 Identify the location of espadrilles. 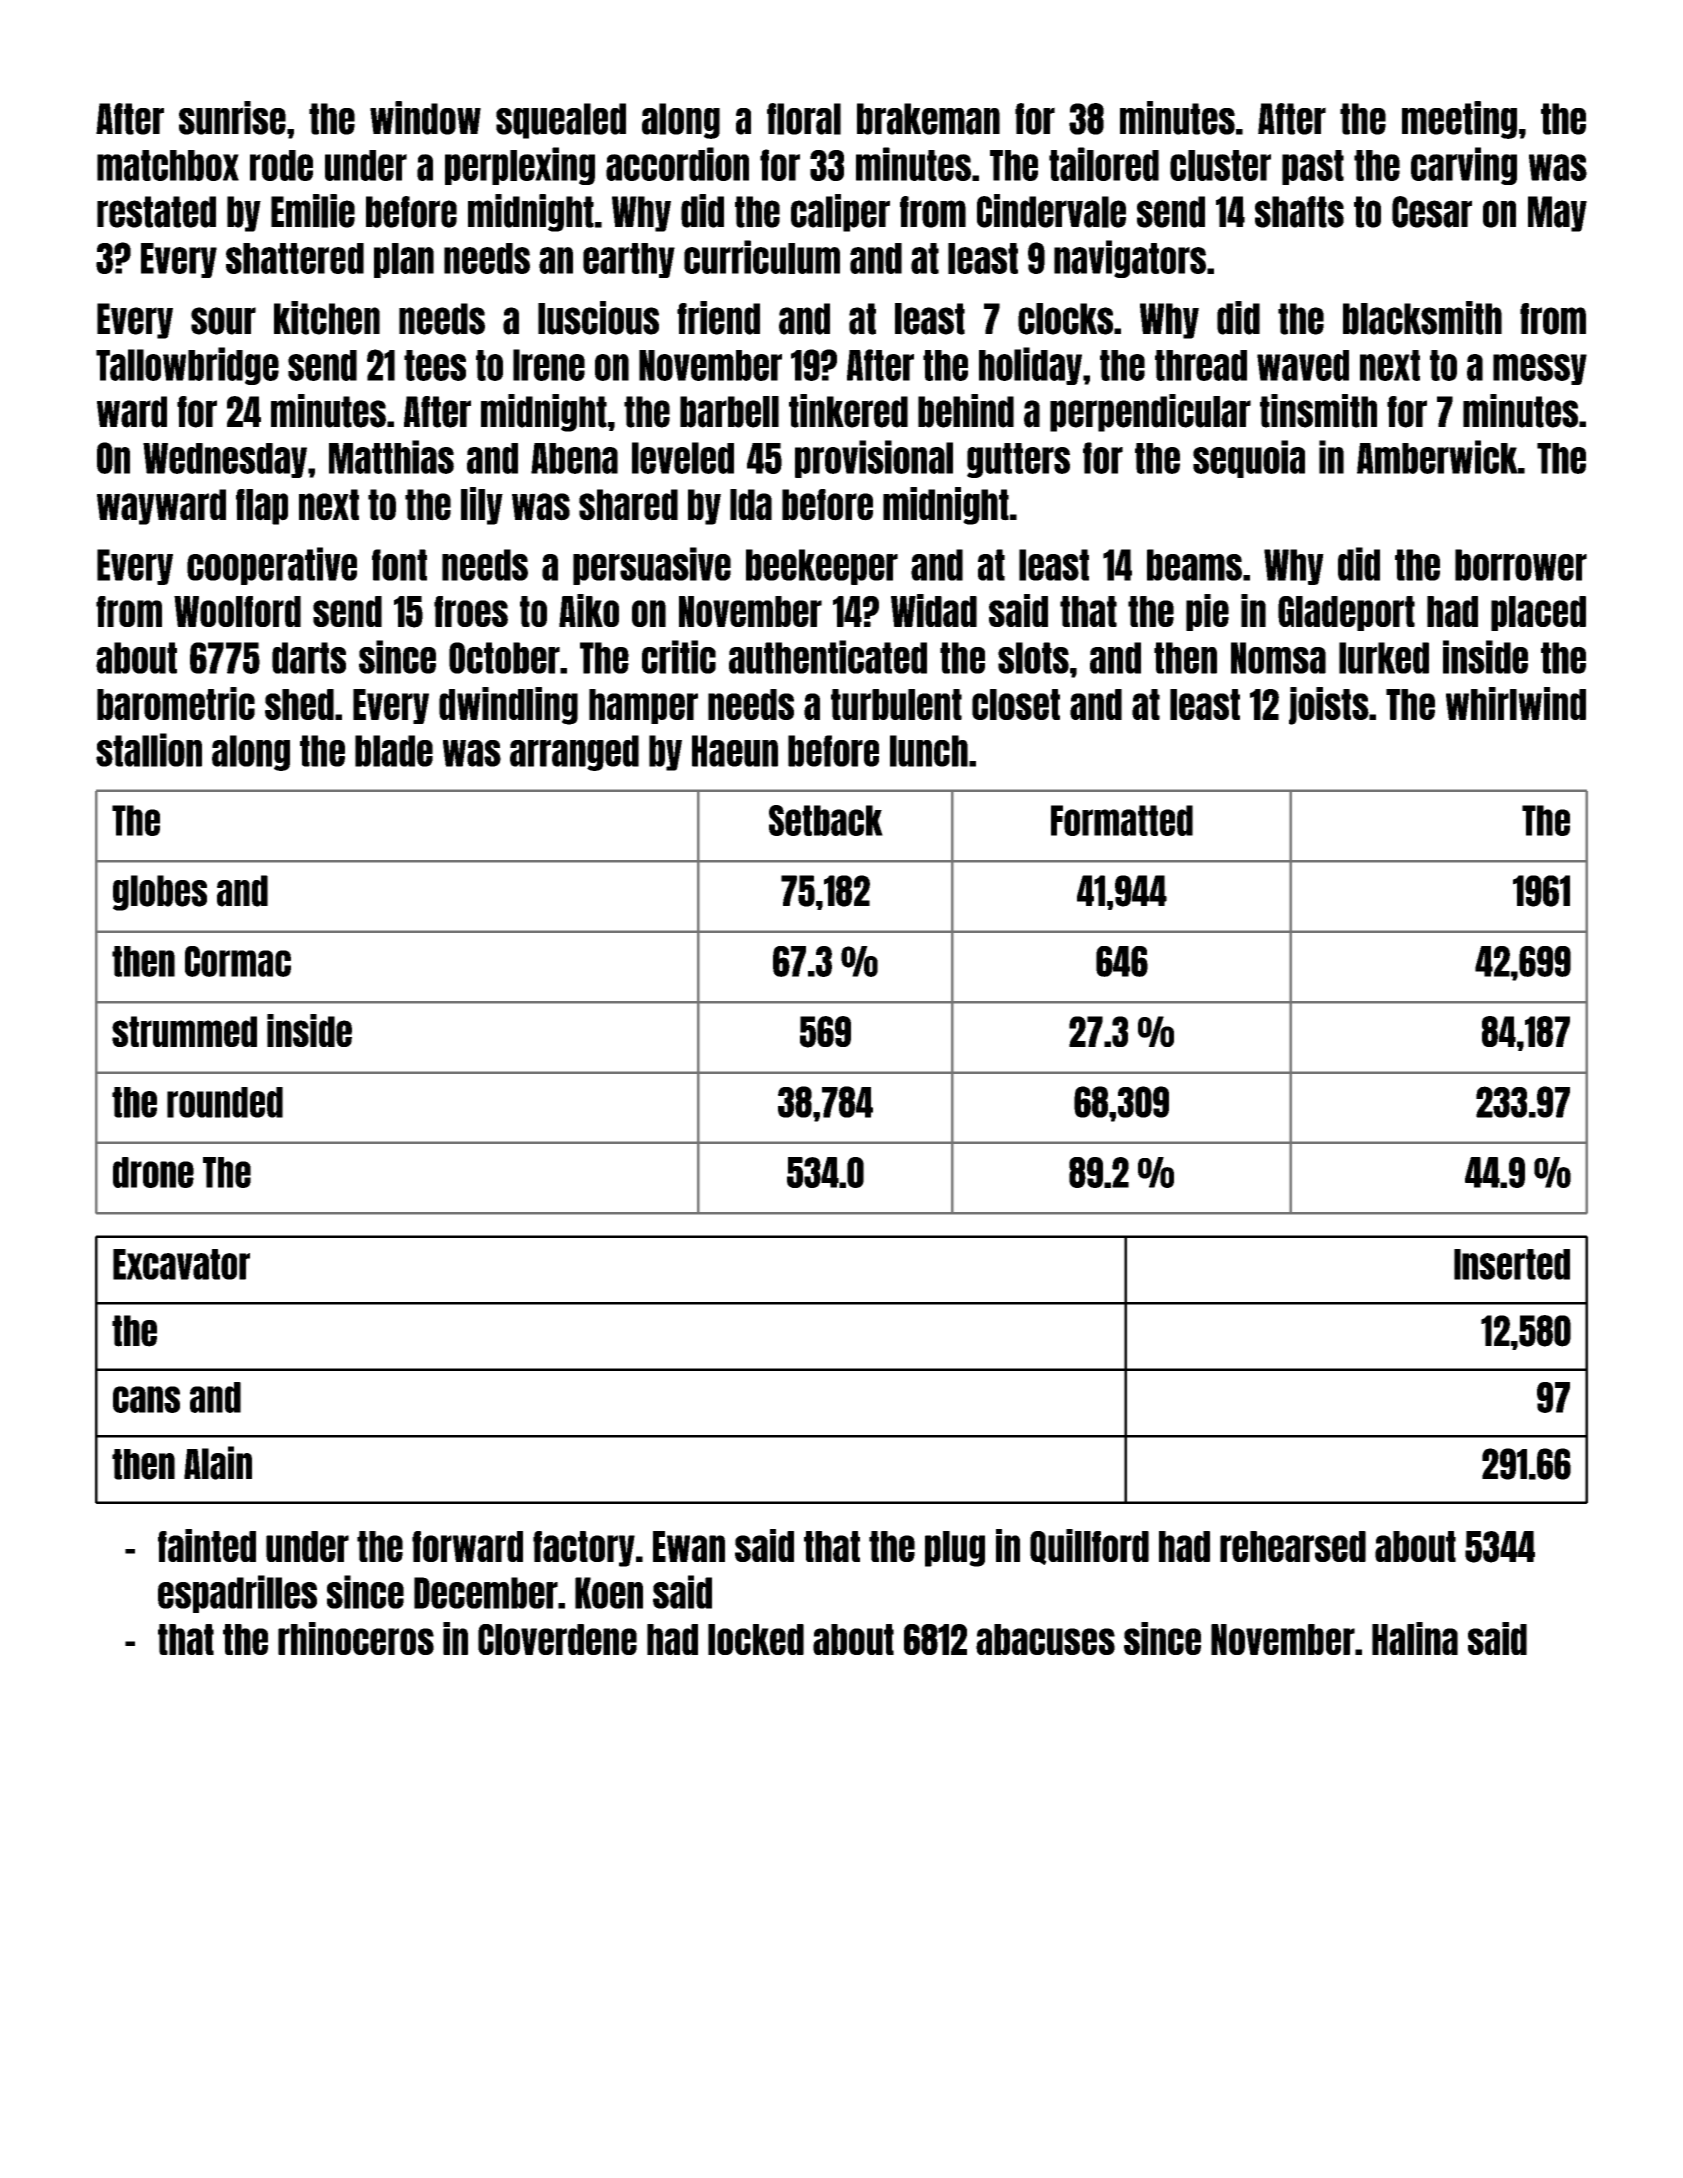
(237, 1594).
